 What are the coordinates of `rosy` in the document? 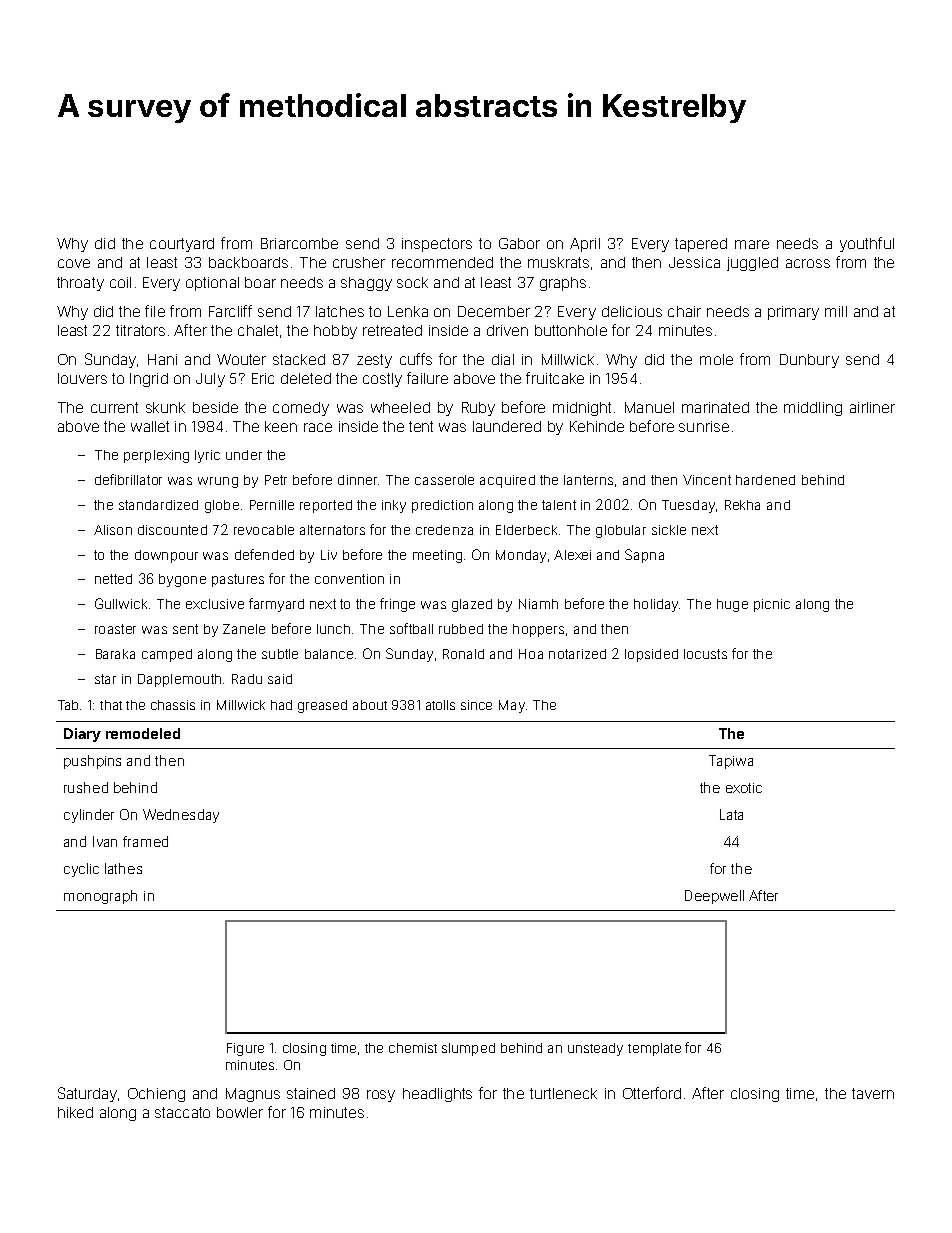 It's located at (381, 1096).
